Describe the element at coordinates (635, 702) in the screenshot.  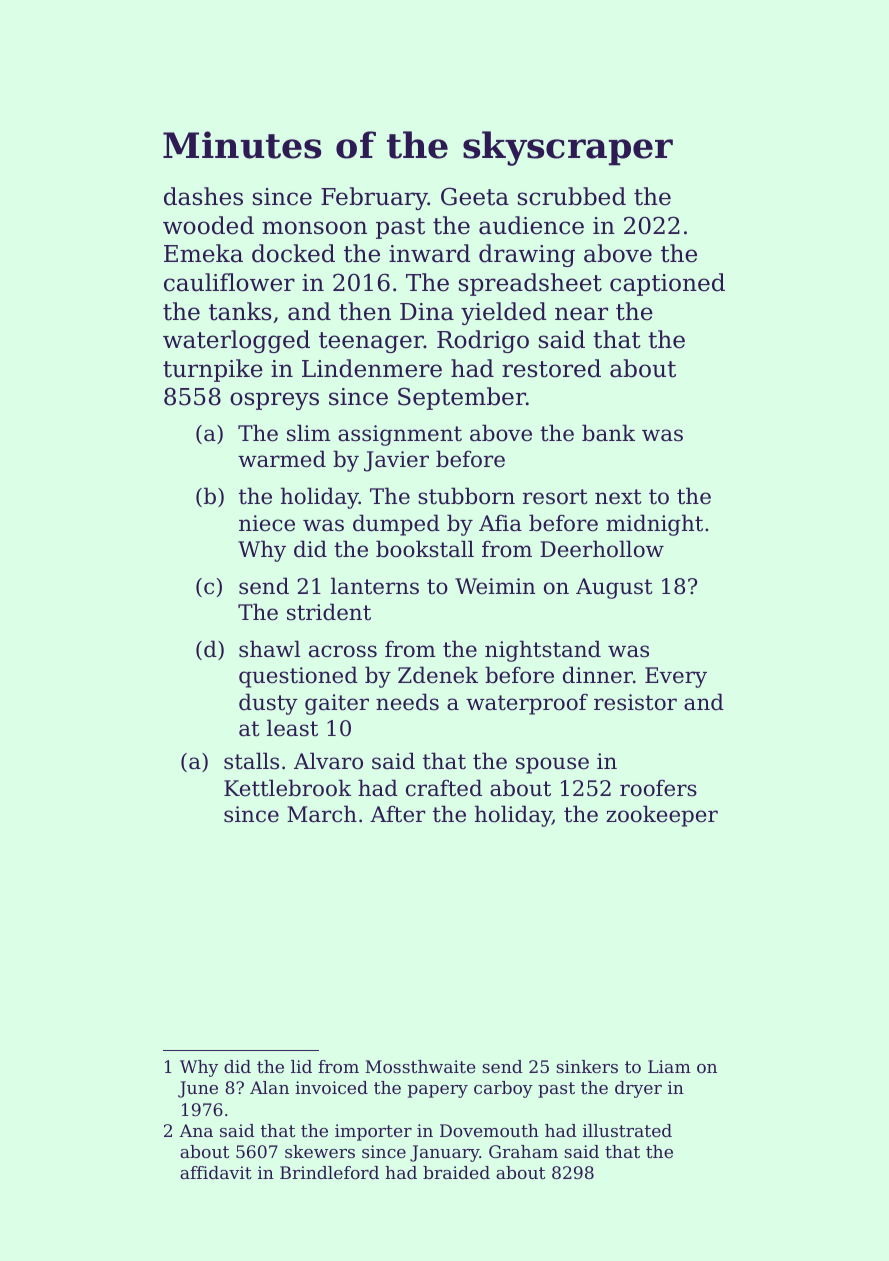
I see `resistor` at that location.
